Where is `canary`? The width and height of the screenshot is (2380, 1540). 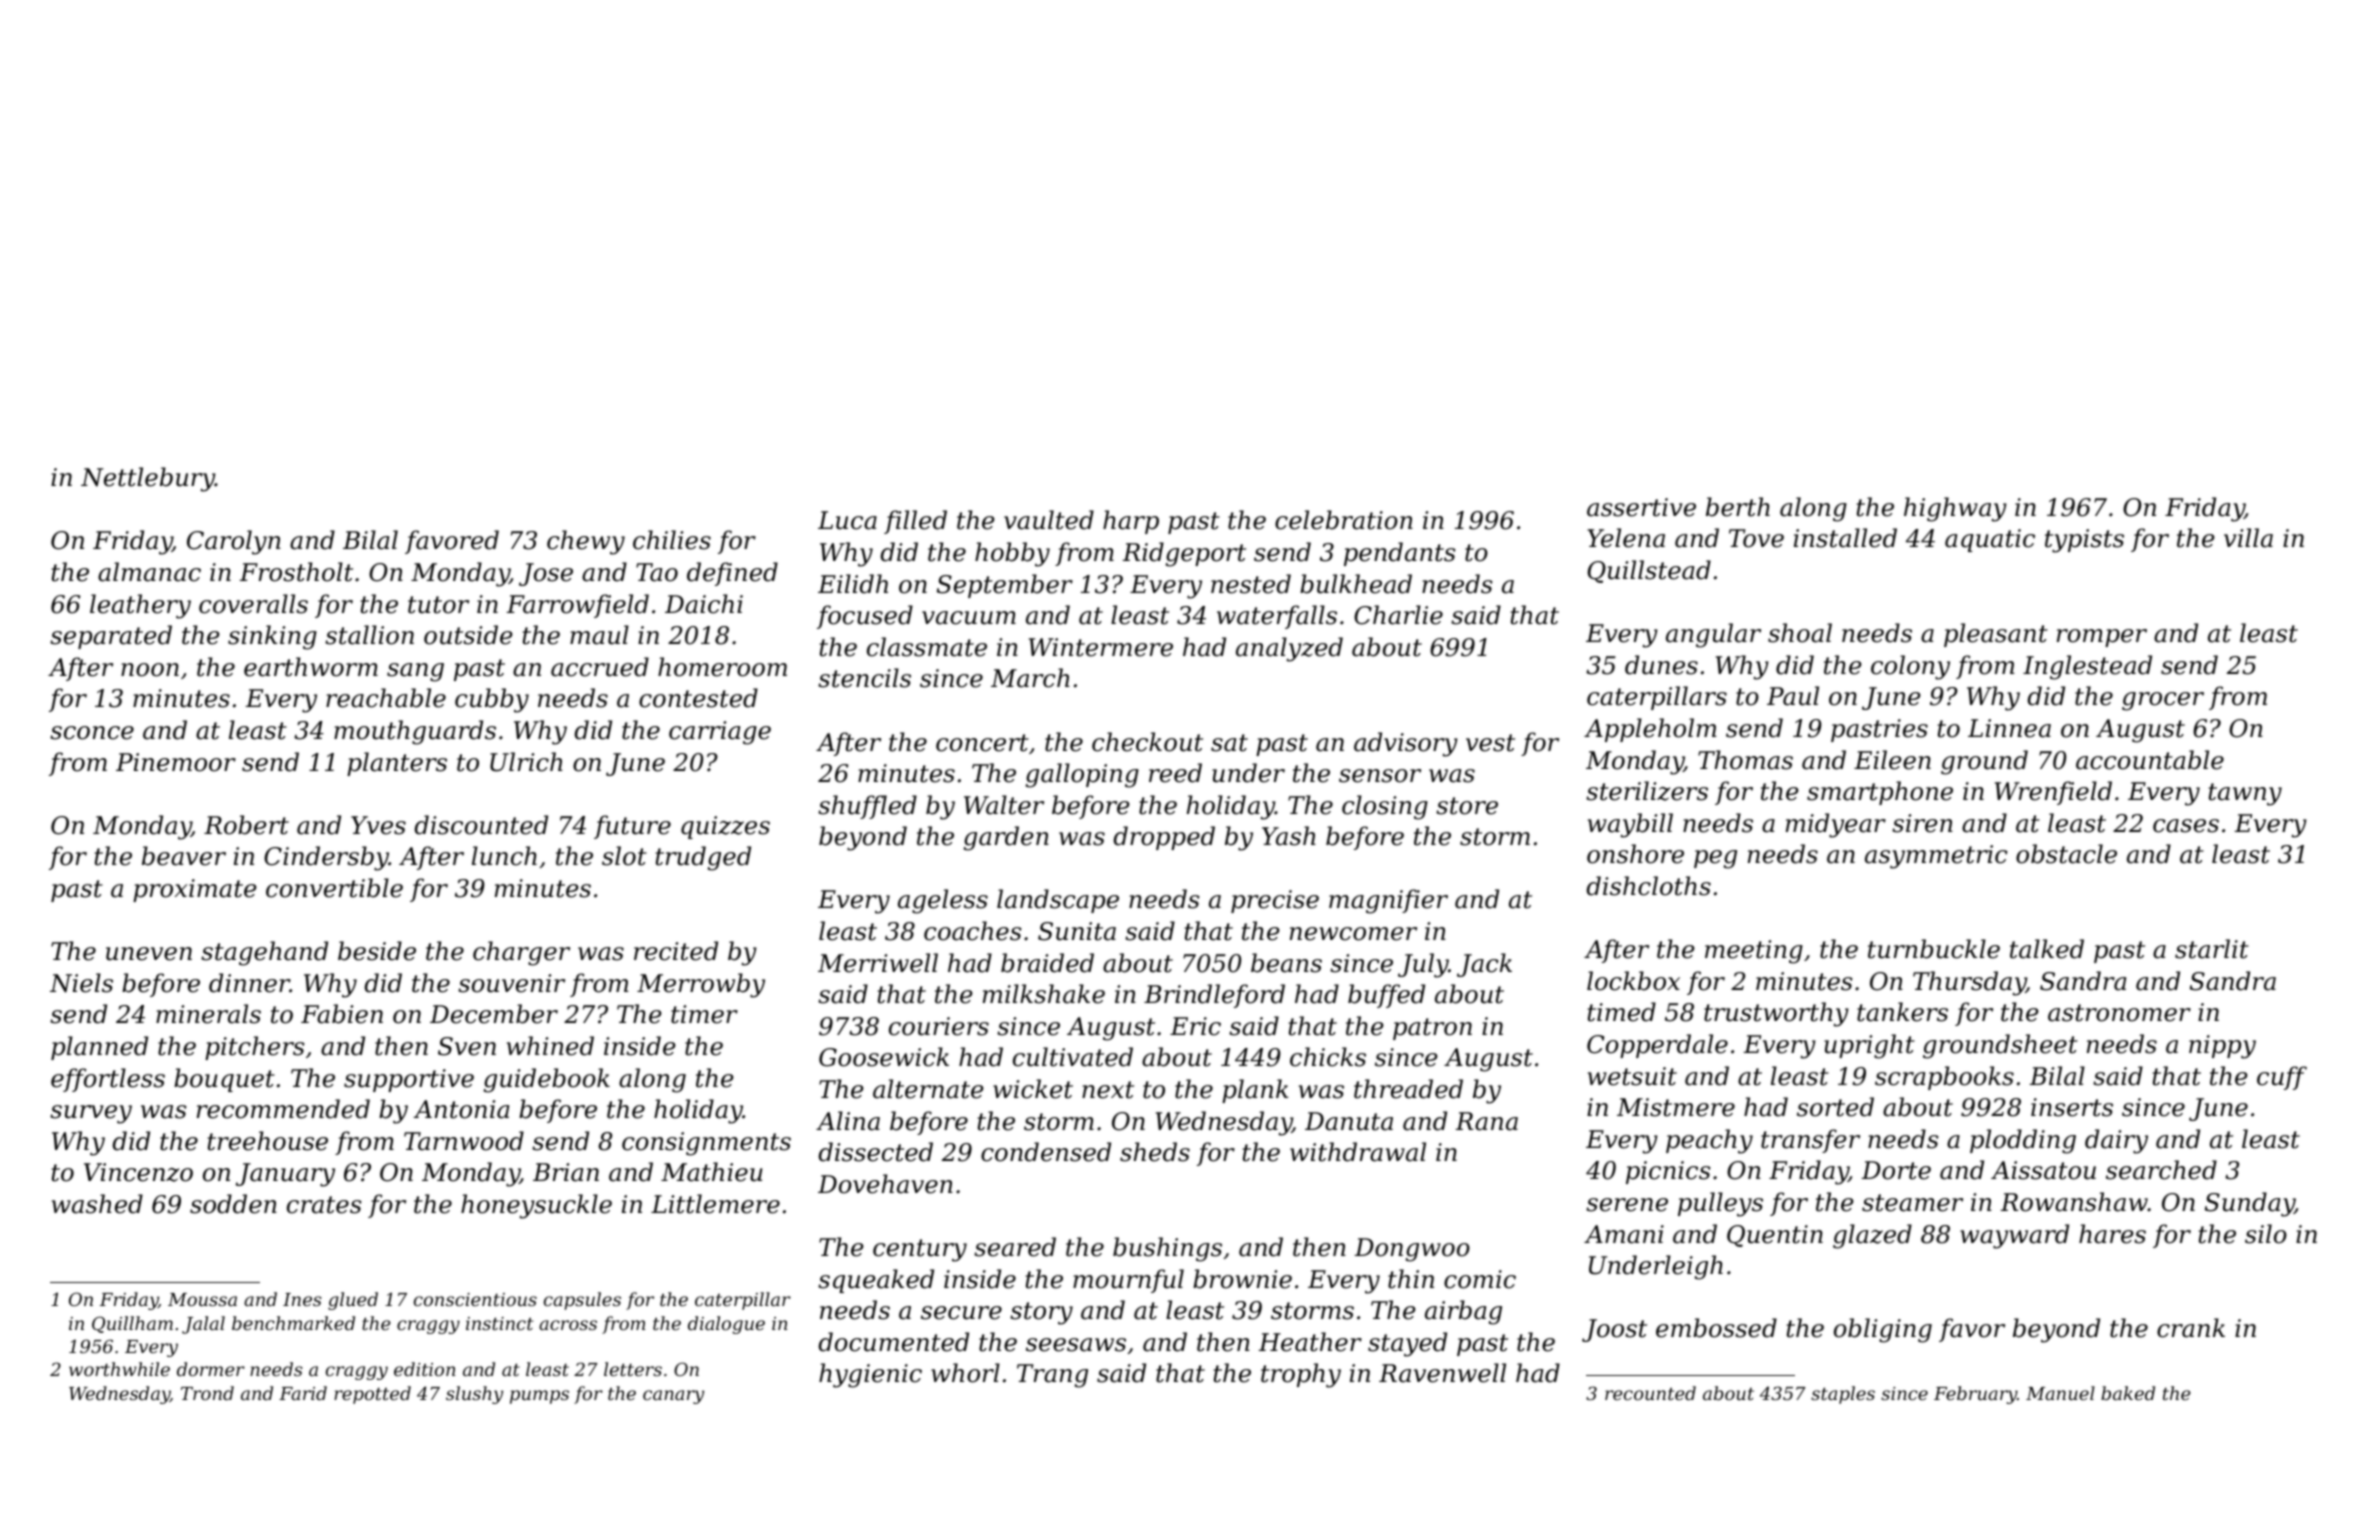
canary is located at coordinates (673, 1397).
